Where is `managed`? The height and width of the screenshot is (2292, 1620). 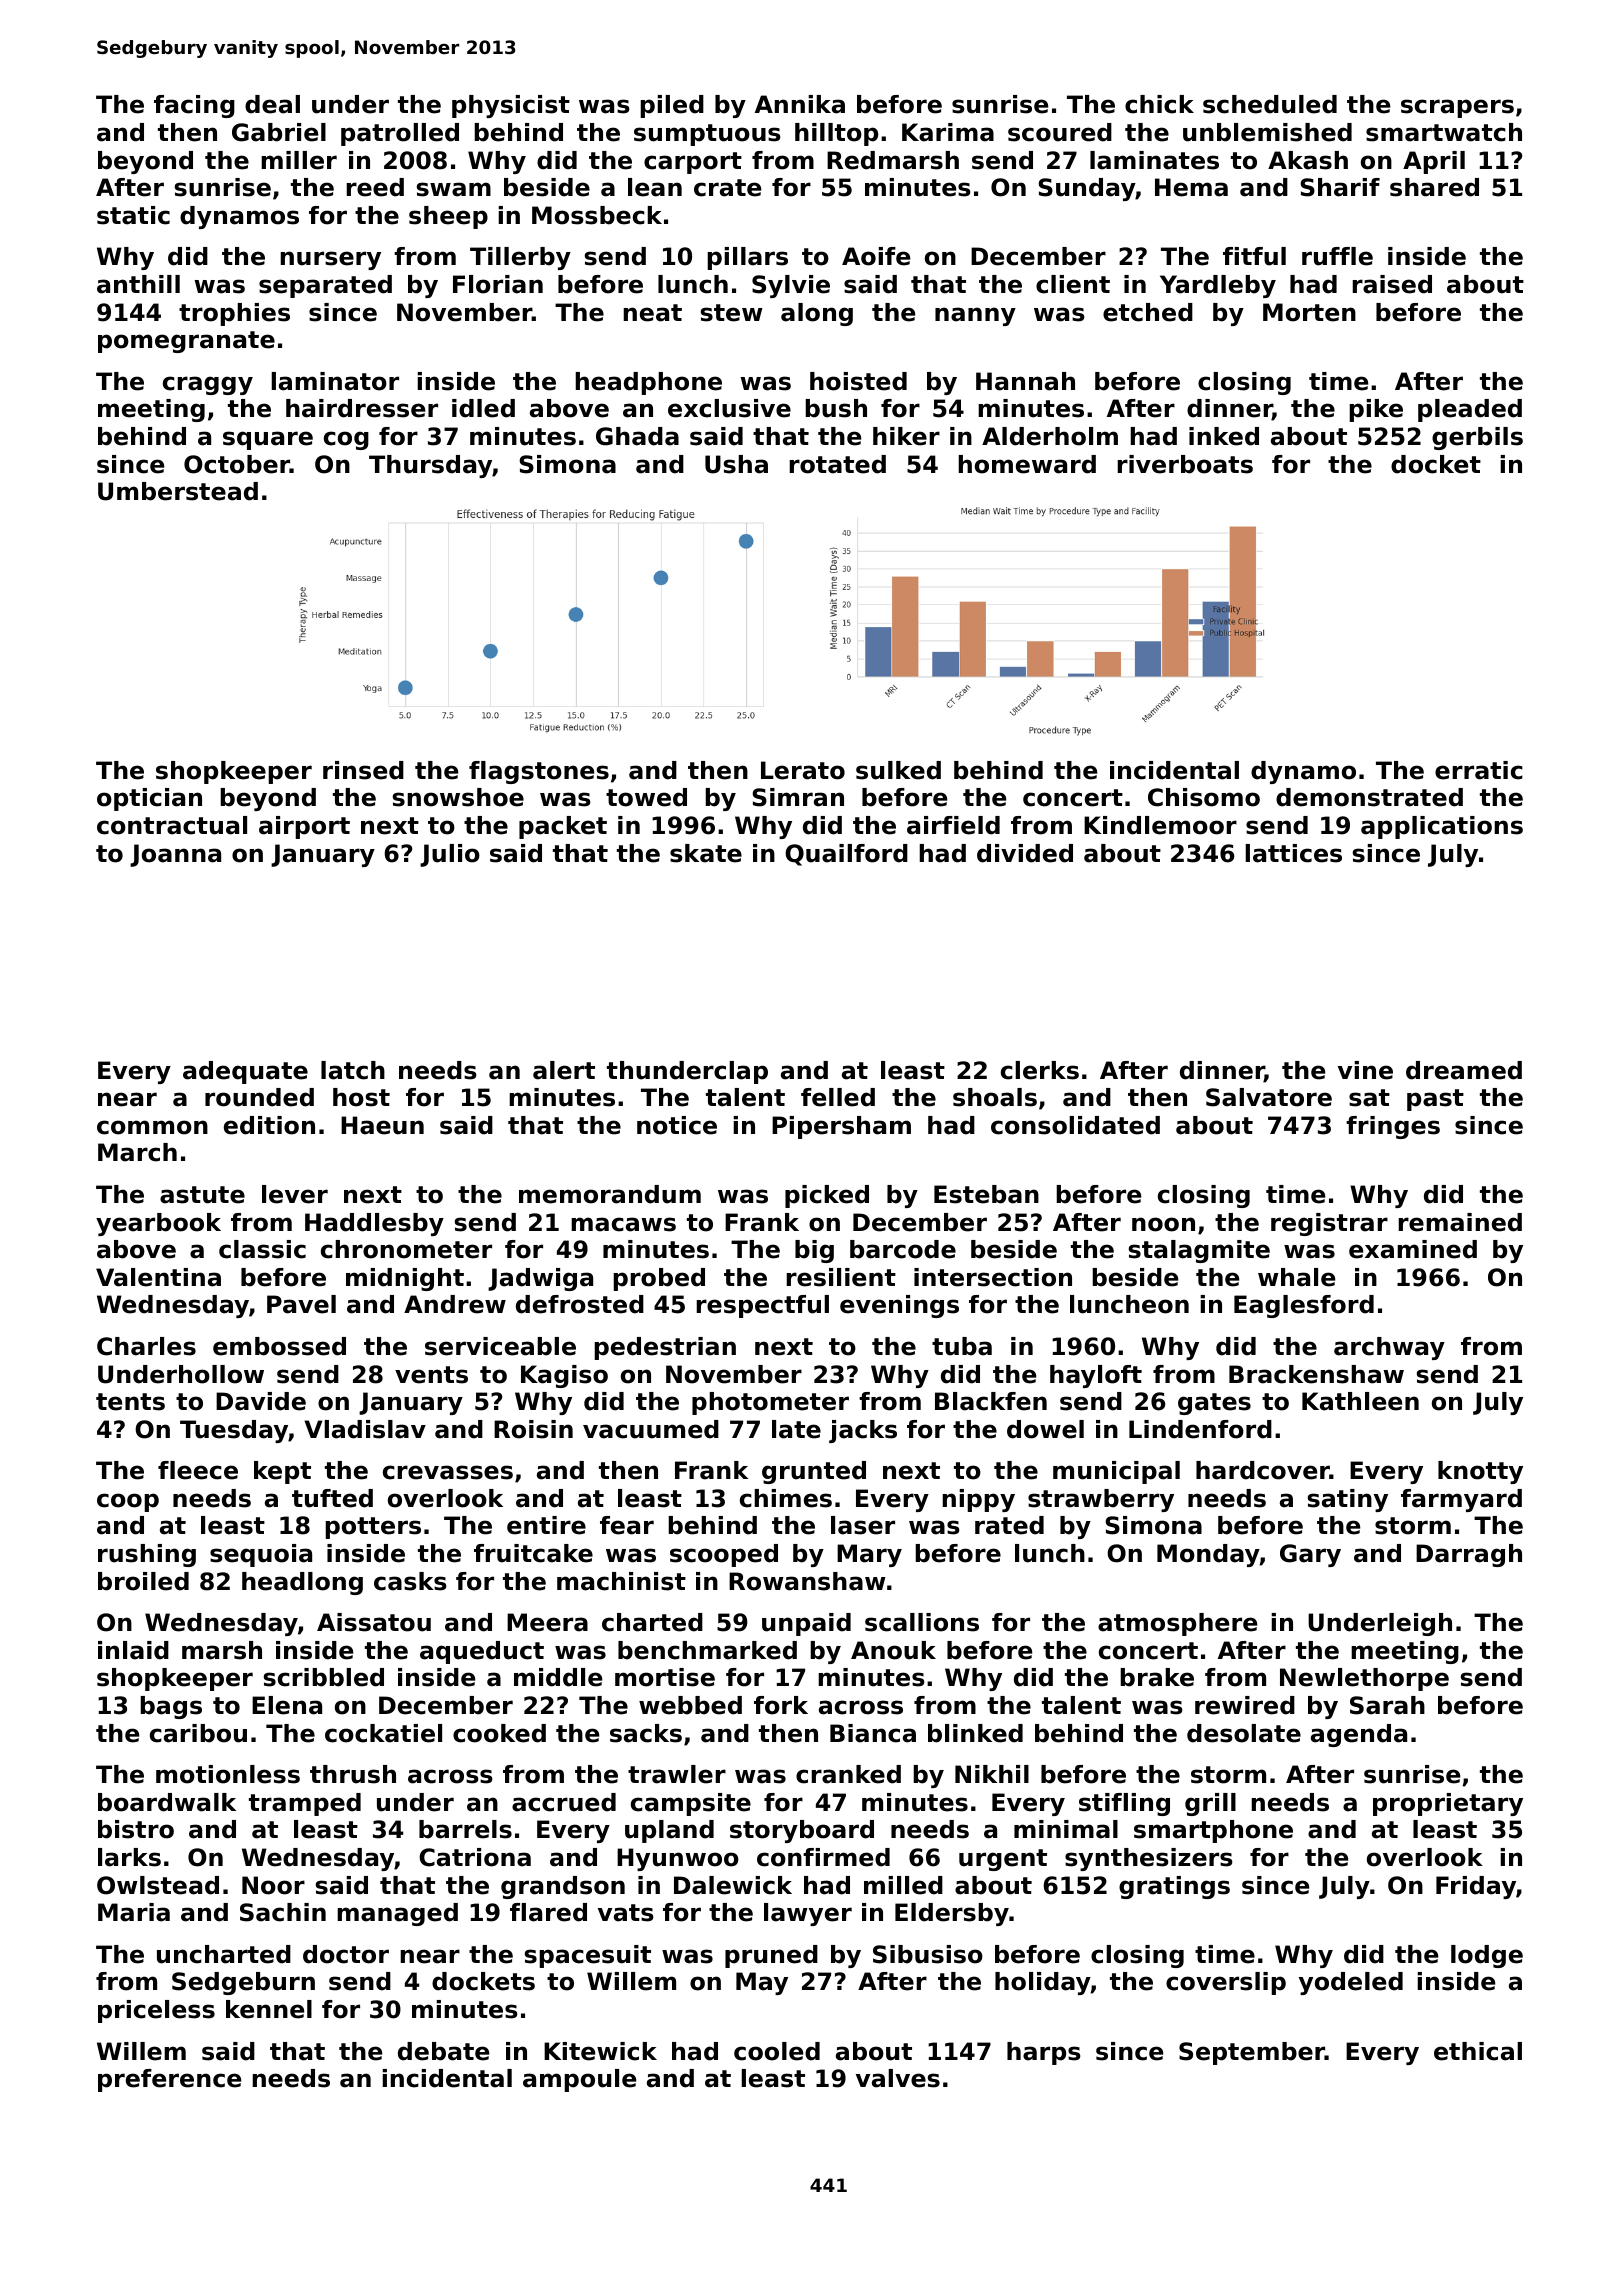
managed is located at coordinates (397, 1914).
